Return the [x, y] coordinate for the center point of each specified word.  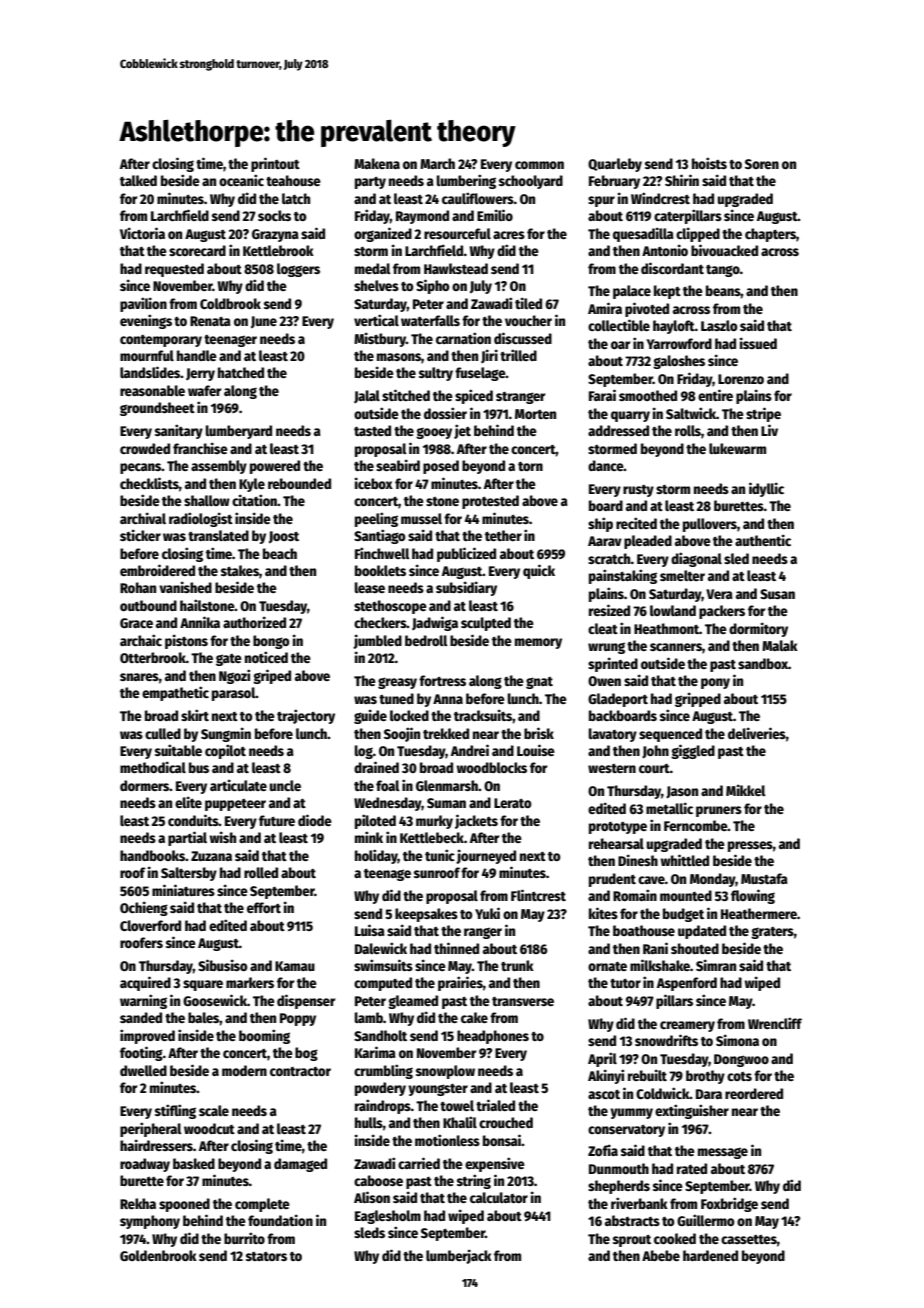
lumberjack [459, 1256]
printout [275, 164]
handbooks [152, 855]
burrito [244, 1238]
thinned [456, 948]
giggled [693, 751]
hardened [710, 1255]
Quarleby [615, 165]
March [437, 163]
